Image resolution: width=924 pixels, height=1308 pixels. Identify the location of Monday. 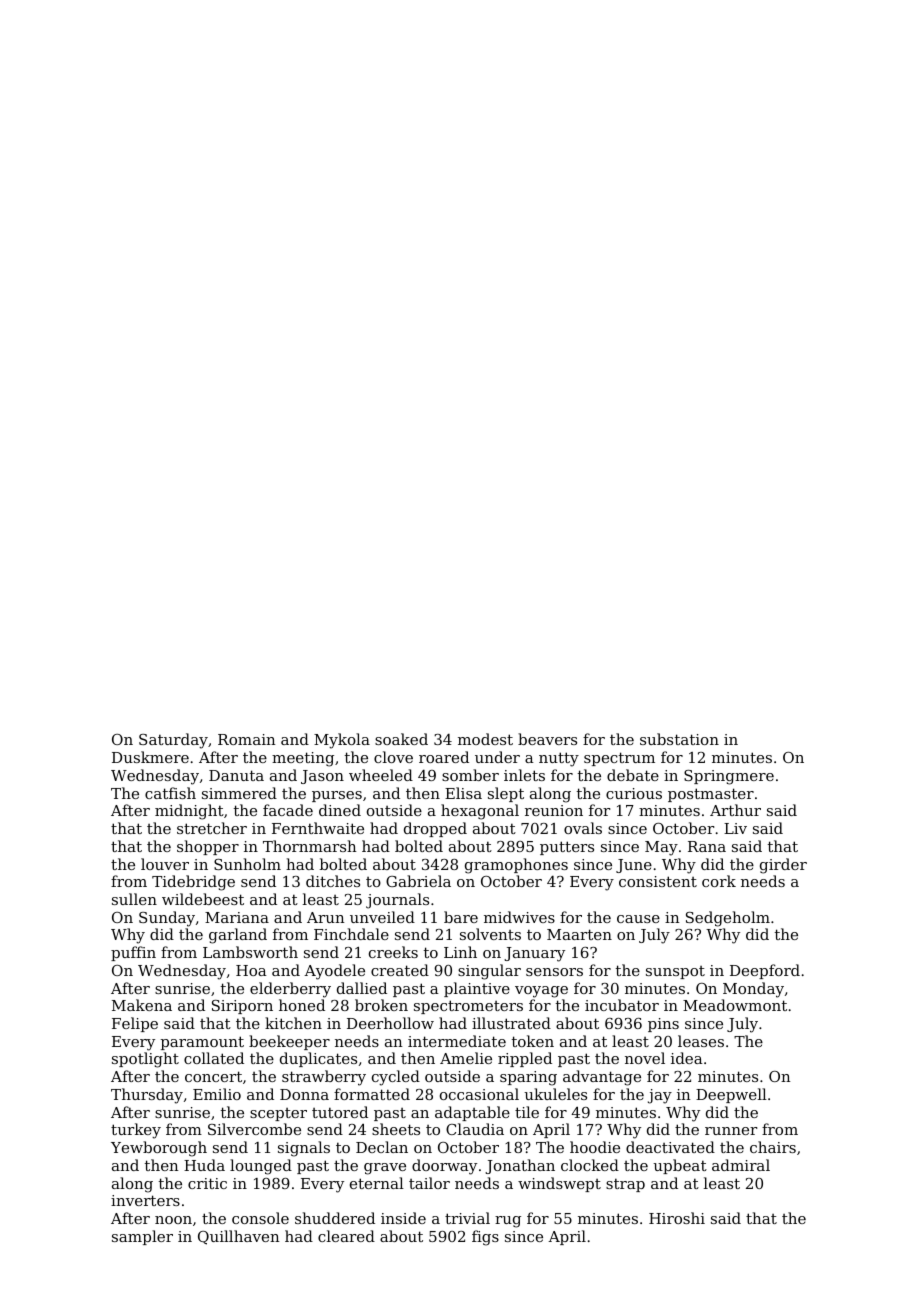
(753, 990).
